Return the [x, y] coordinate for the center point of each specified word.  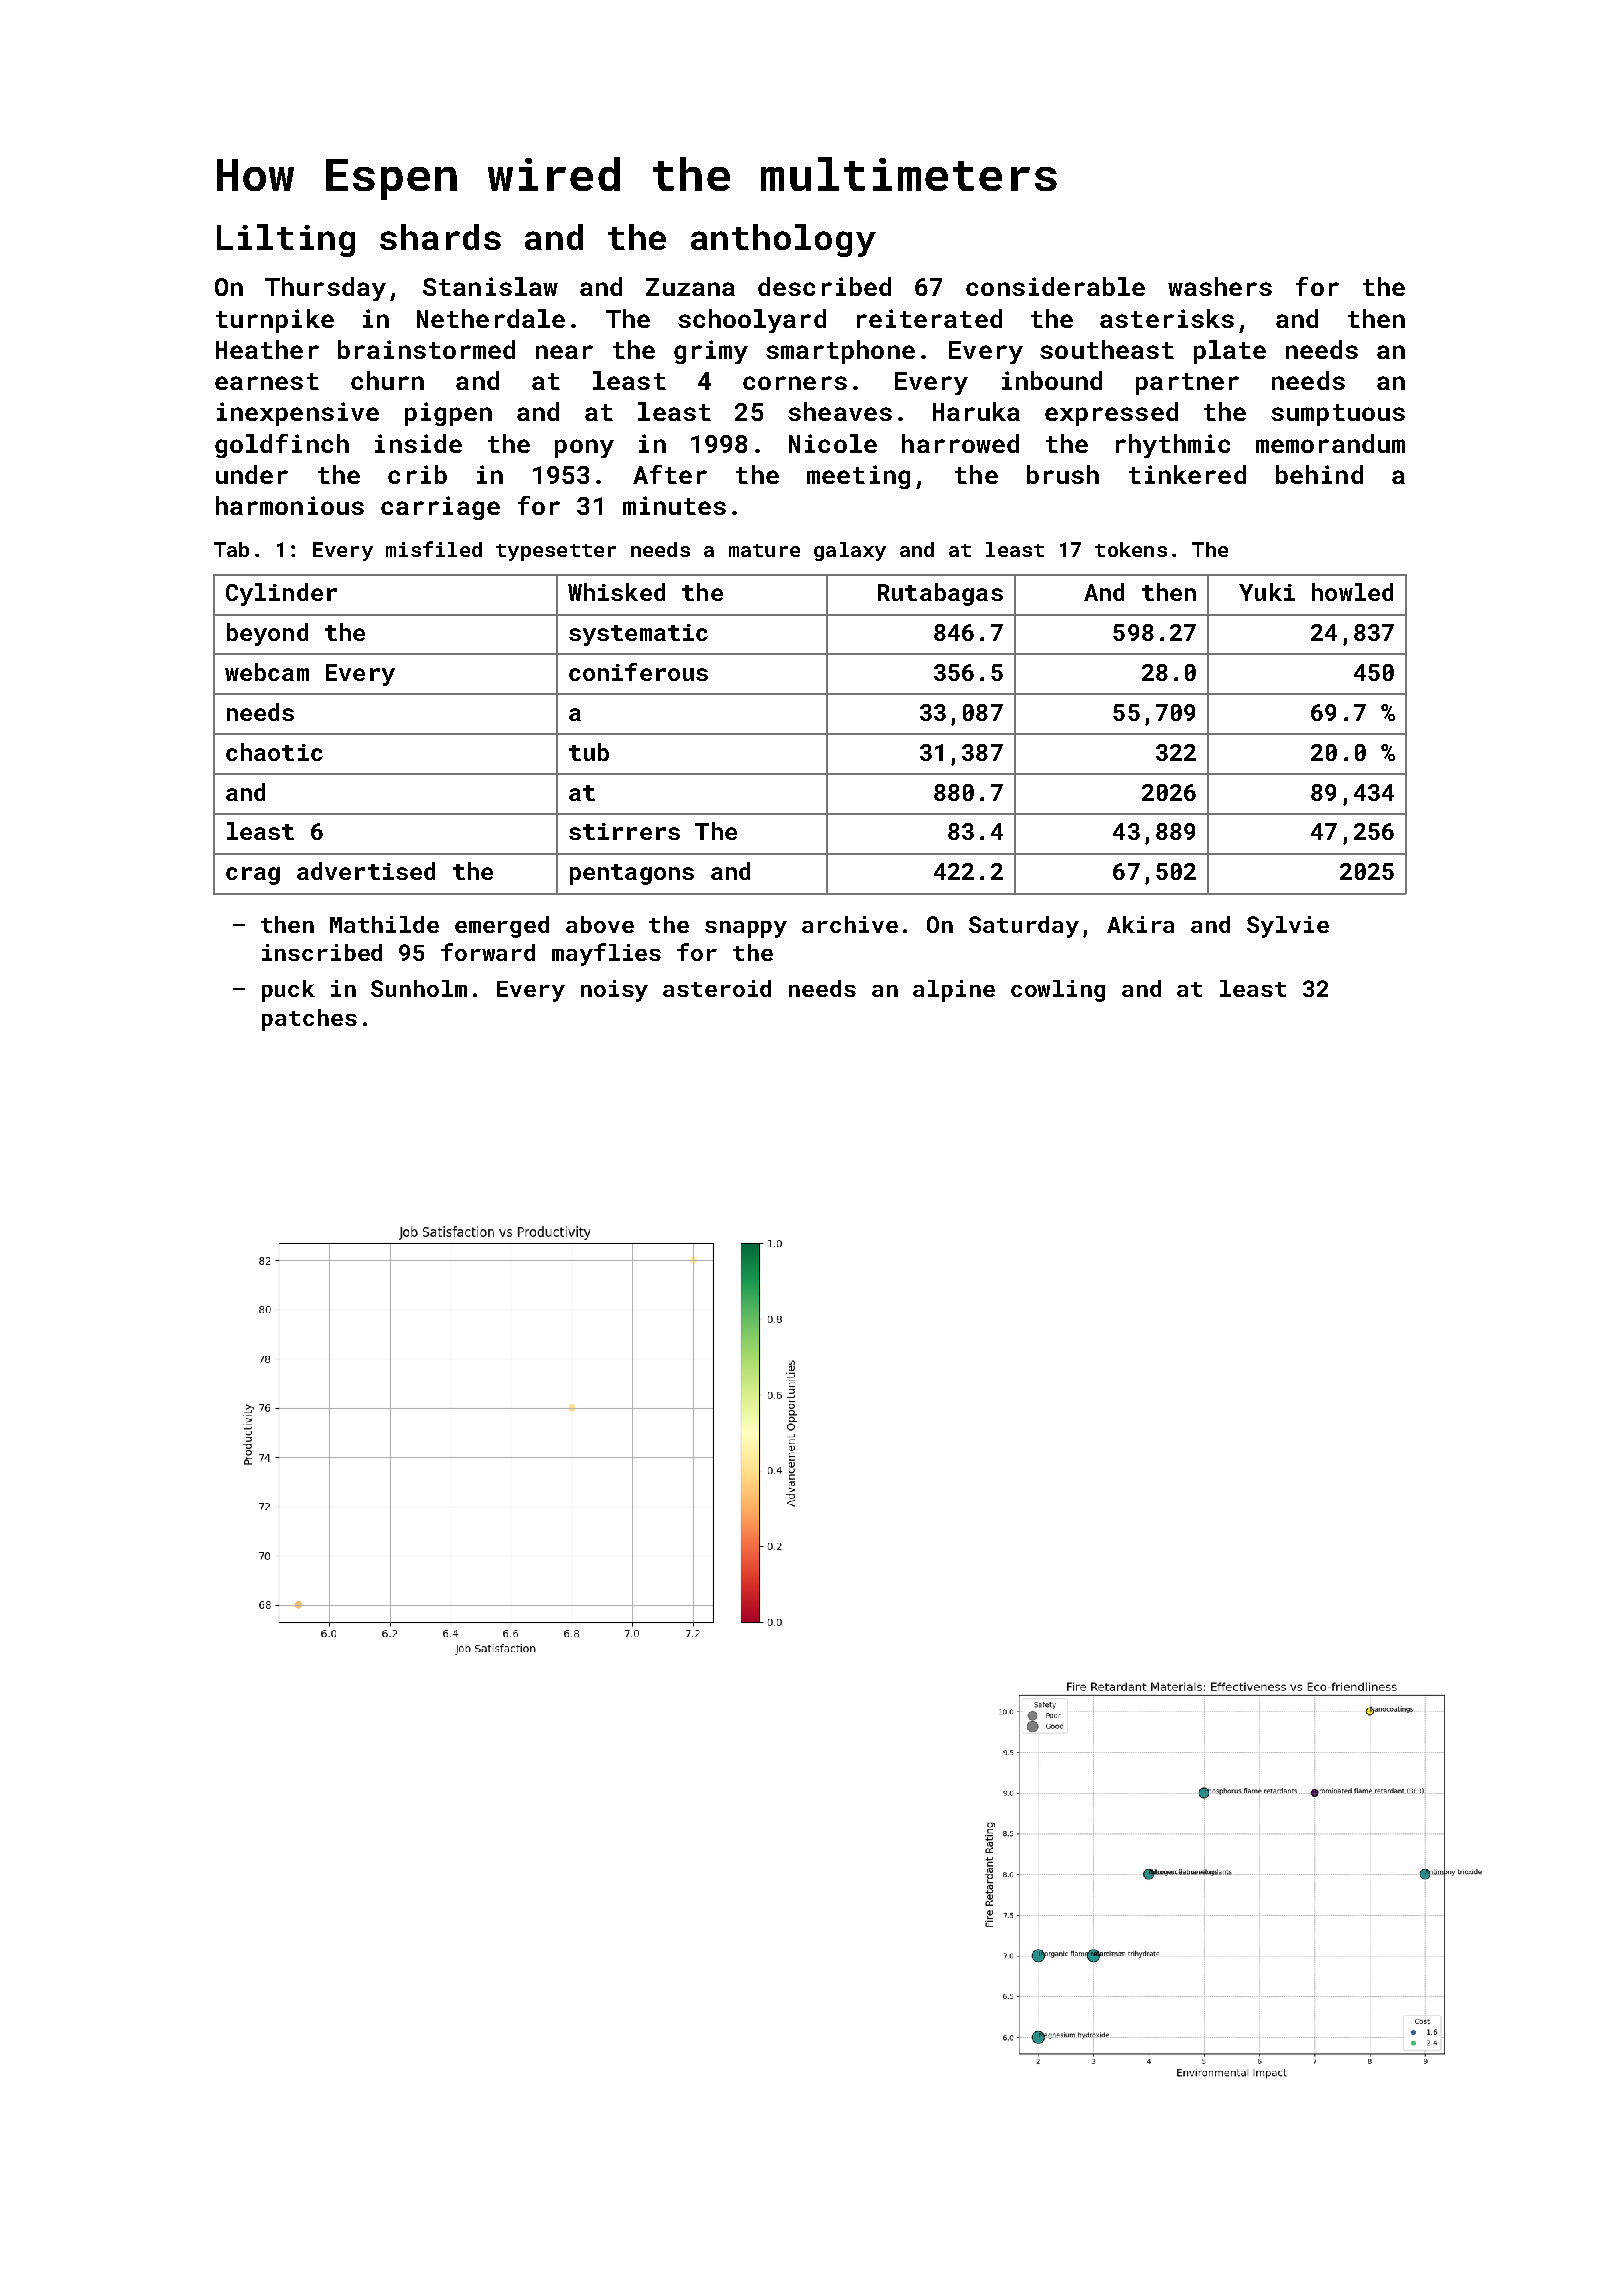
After [670, 474]
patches [309, 1020]
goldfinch [282, 446]
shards [440, 237]
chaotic [274, 752]
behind [1319, 474]
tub [589, 752]
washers [1220, 286]
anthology [783, 240]
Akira [1140, 924]
